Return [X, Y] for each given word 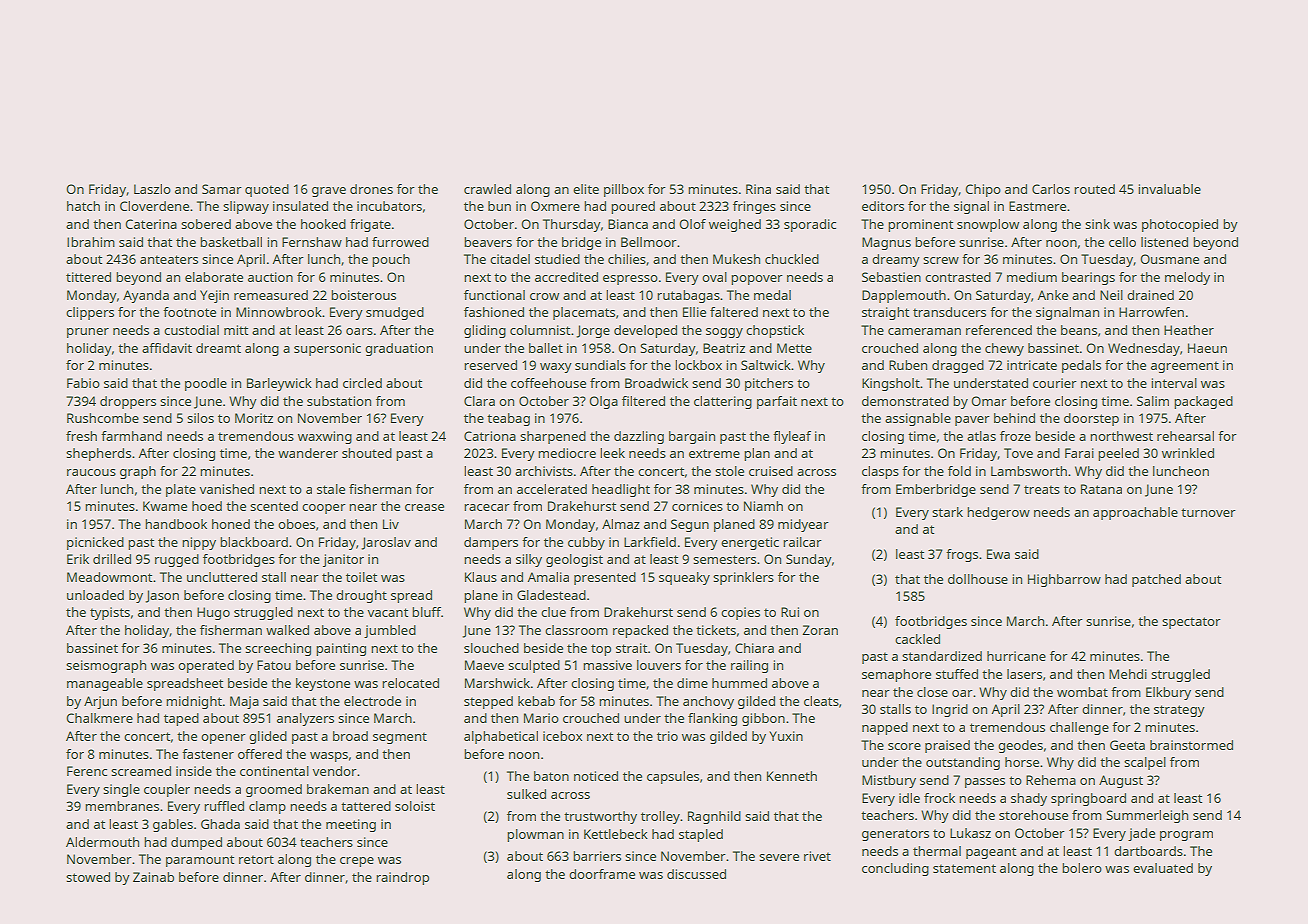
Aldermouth [102, 842]
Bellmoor [649, 242]
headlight [621, 490]
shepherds [98, 454]
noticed [596, 776]
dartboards [1148, 851]
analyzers [305, 719]
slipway [246, 207]
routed [1094, 189]
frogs [962, 555]
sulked [526, 794]
